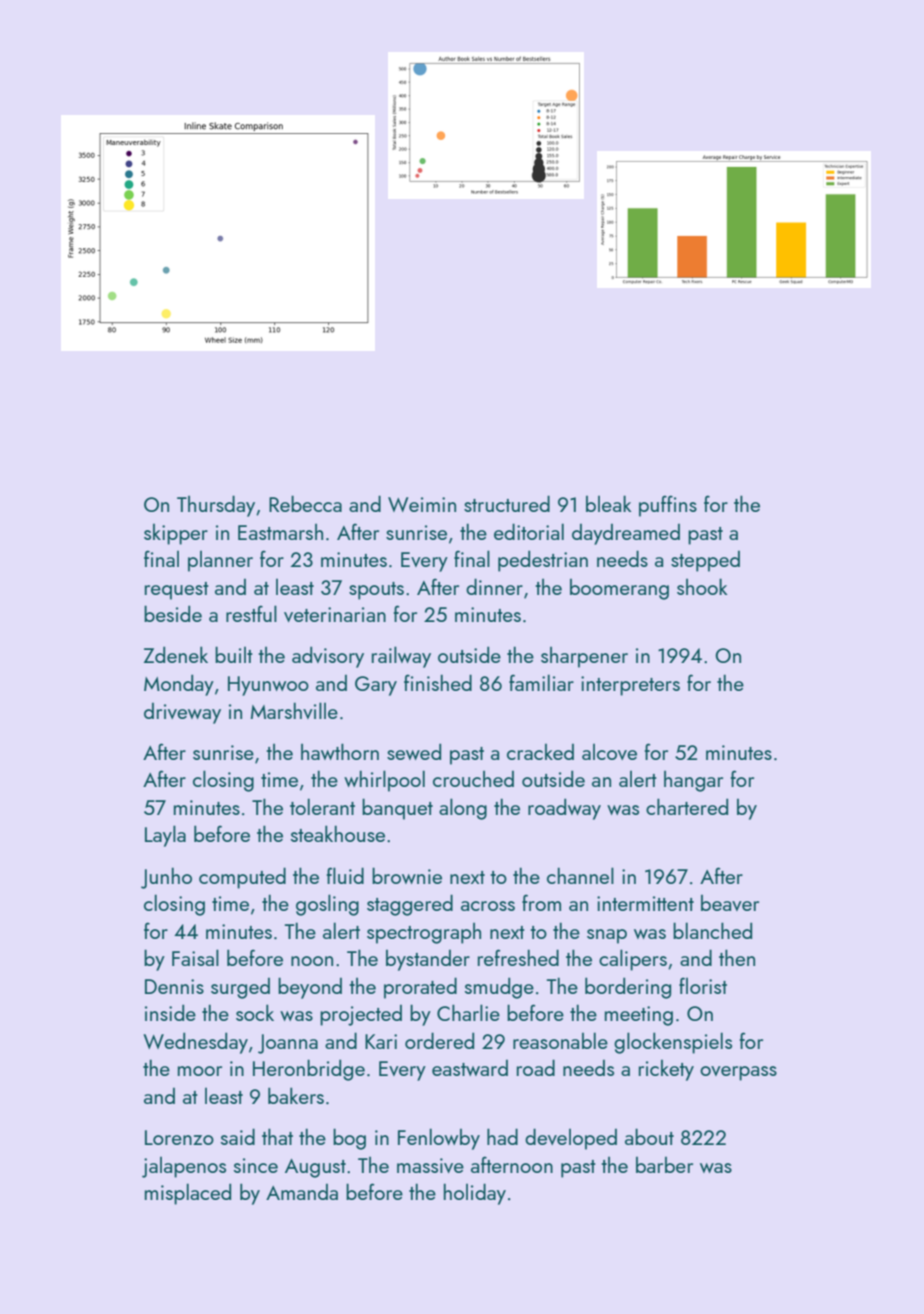 The width and height of the document is (924, 1314). I want to click on beyond, so click(310, 988).
